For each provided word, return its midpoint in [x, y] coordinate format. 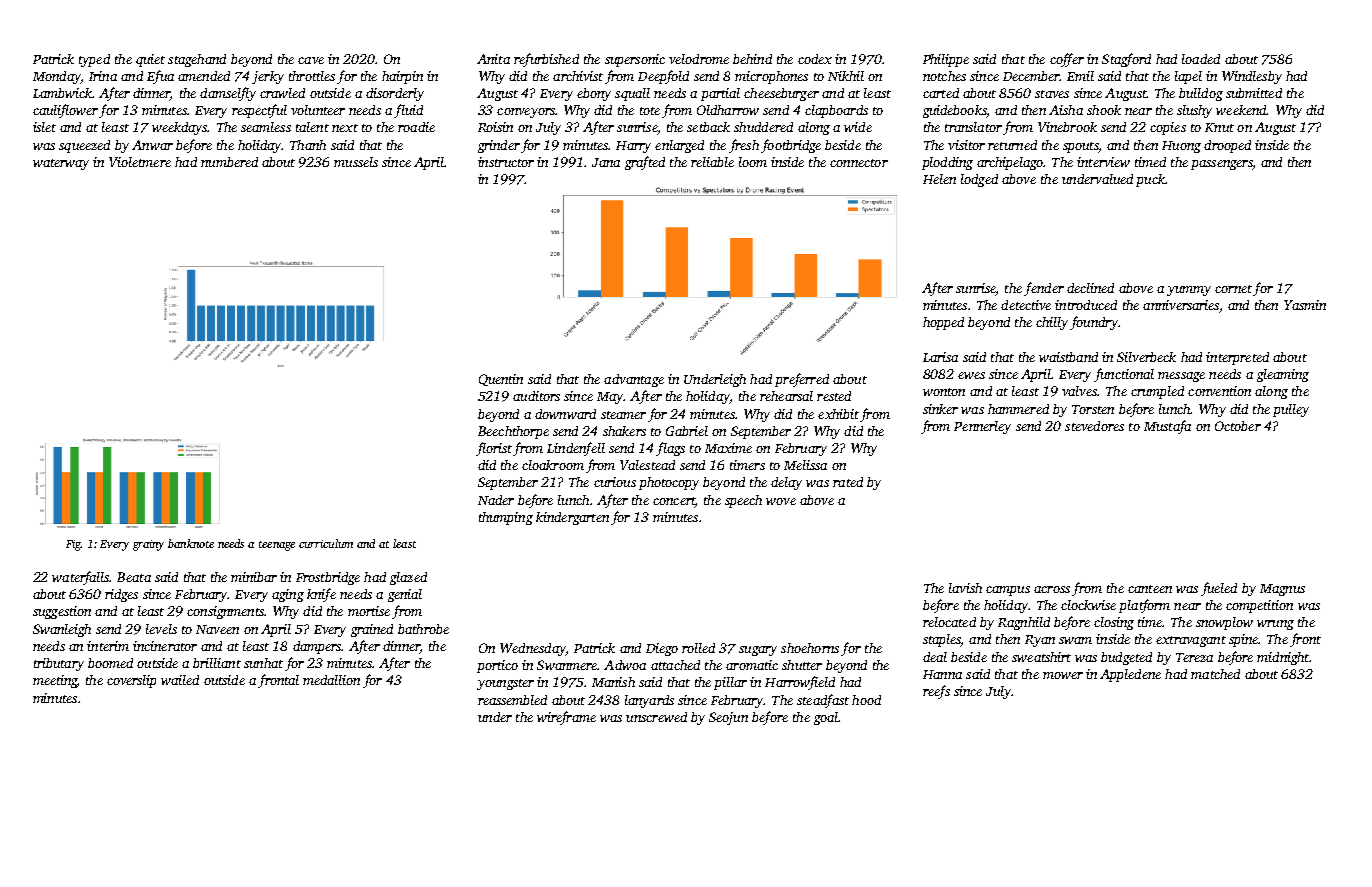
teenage [277, 546]
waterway [61, 164]
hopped [943, 323]
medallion [331, 680]
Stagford [1126, 60]
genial [405, 595]
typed [94, 60]
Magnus [1282, 590]
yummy [1189, 291]
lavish [965, 588]
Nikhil [846, 76]
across [1052, 589]
